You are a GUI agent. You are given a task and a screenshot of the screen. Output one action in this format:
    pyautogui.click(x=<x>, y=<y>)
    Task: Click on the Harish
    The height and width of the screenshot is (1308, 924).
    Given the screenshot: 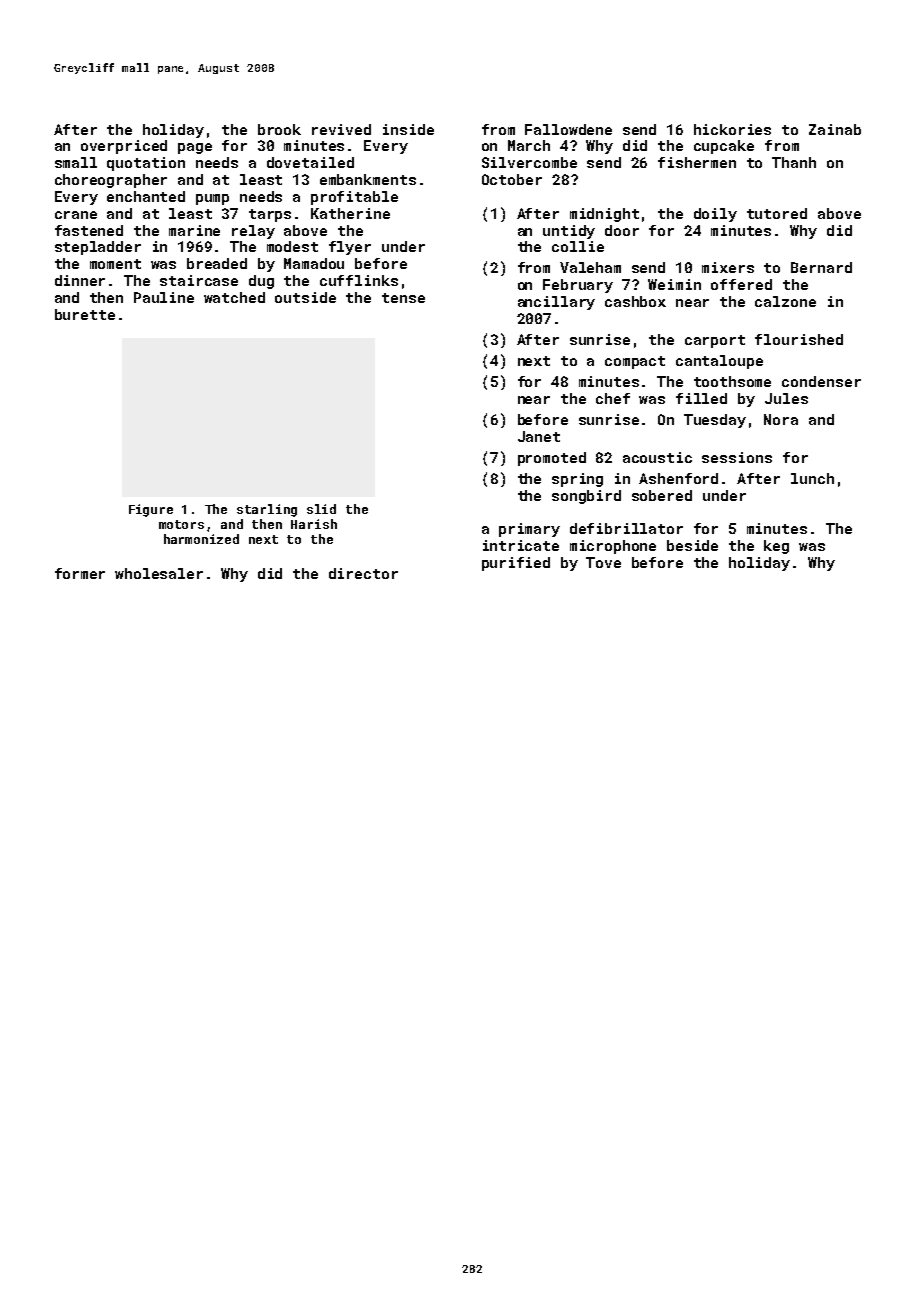 What is the action you would take?
    pyautogui.click(x=314, y=524)
